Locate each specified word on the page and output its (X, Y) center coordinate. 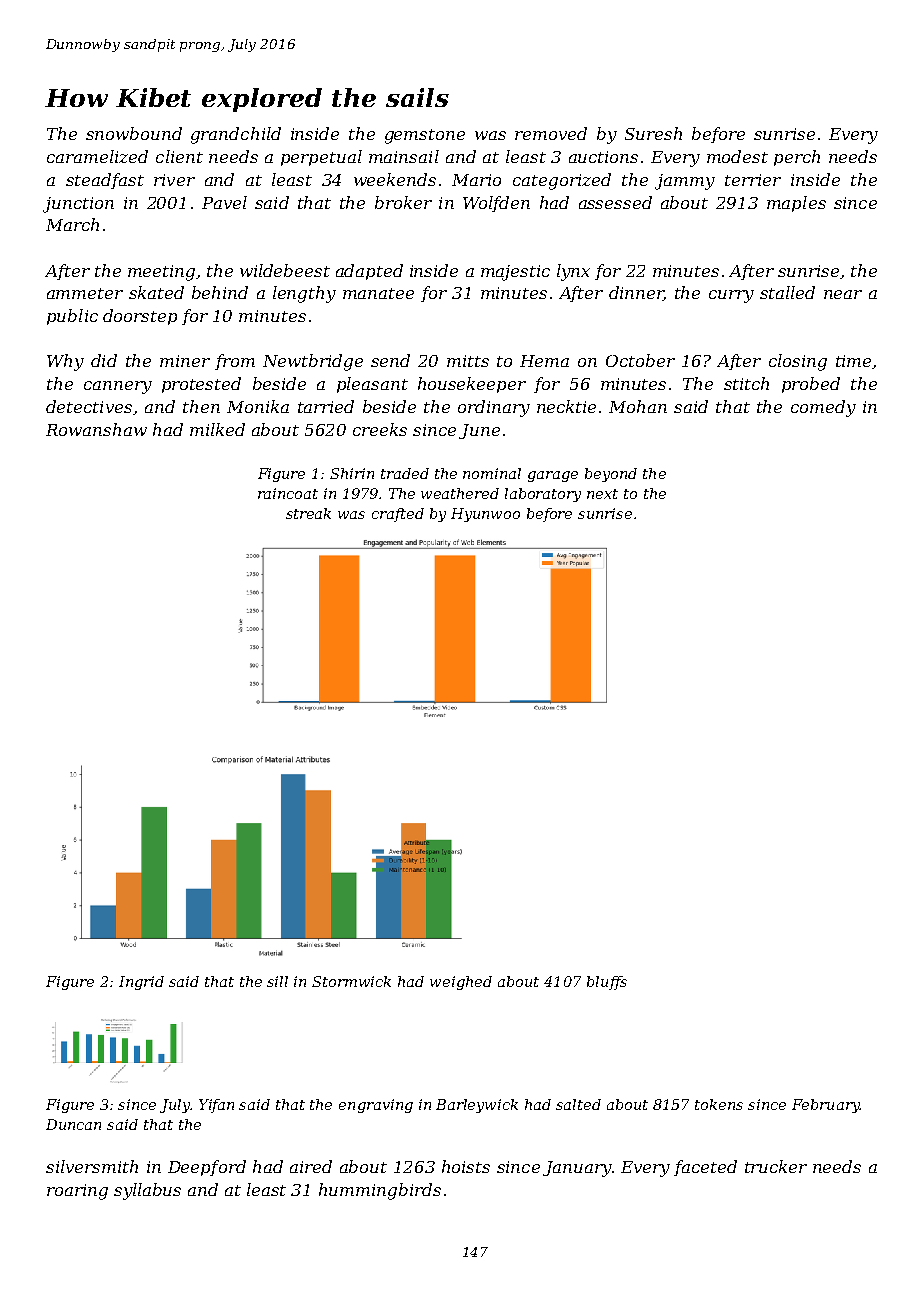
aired (311, 1166)
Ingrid (141, 983)
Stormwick (351, 981)
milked (217, 429)
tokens (719, 1104)
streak (308, 513)
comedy (823, 408)
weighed (461, 983)
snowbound (134, 133)
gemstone (425, 136)
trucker (776, 1166)
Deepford (207, 1168)
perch (797, 158)
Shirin (352, 473)
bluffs (607, 983)
